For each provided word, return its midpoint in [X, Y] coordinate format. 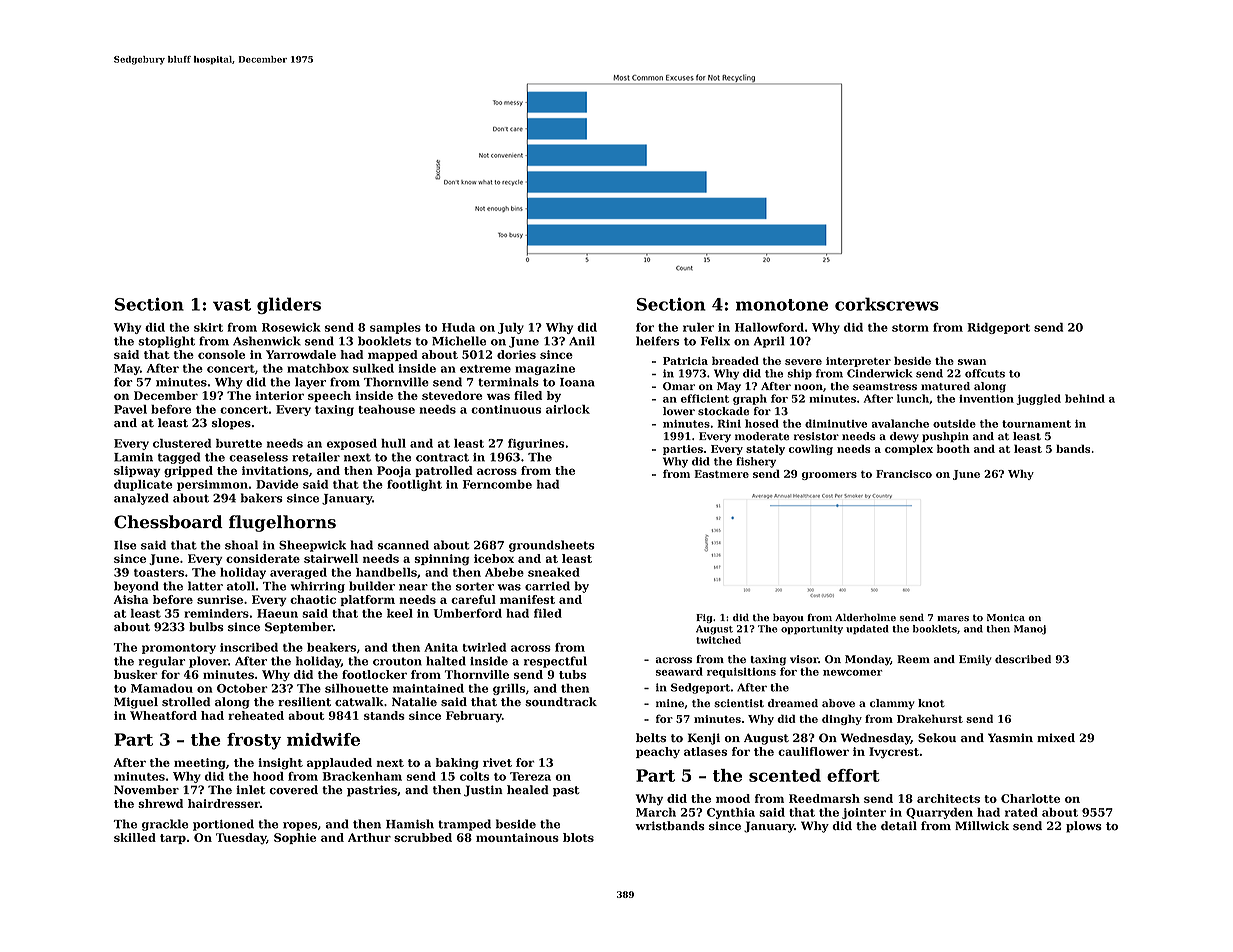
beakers [331, 647]
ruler [698, 327]
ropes [300, 826]
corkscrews [887, 304]
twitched [718, 640]
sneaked [554, 572]
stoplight [166, 342]
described [1023, 659]
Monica [1006, 617]
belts [651, 738]
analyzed [141, 499]
